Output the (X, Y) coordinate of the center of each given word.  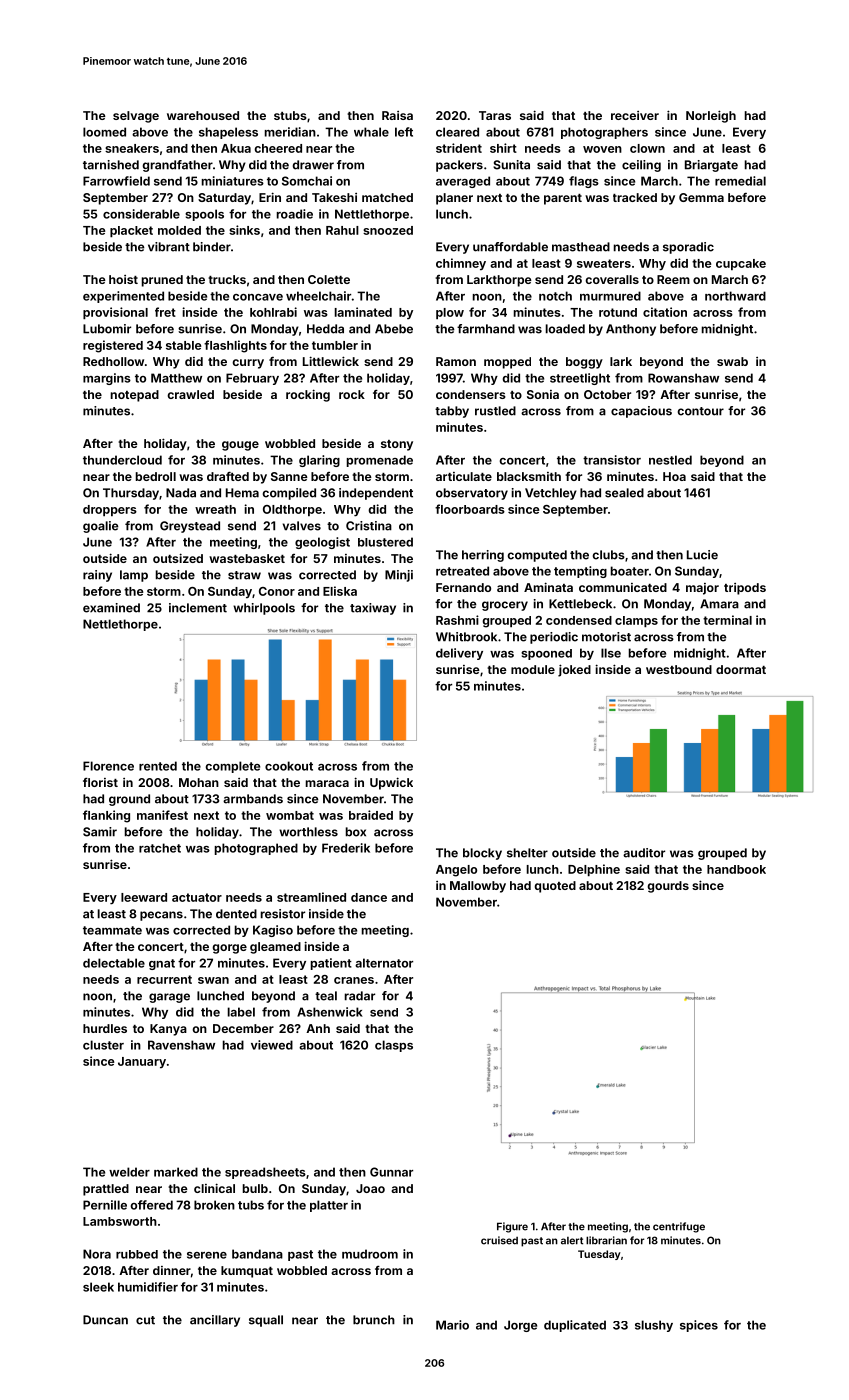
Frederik (346, 848)
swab (732, 361)
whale (371, 132)
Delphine (594, 870)
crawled (190, 394)
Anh (318, 1028)
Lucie (702, 555)
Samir (100, 832)
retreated (462, 571)
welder (129, 1172)
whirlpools (264, 609)
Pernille (105, 1205)
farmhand (486, 329)
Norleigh (711, 116)
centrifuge (679, 1227)
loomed (104, 132)
